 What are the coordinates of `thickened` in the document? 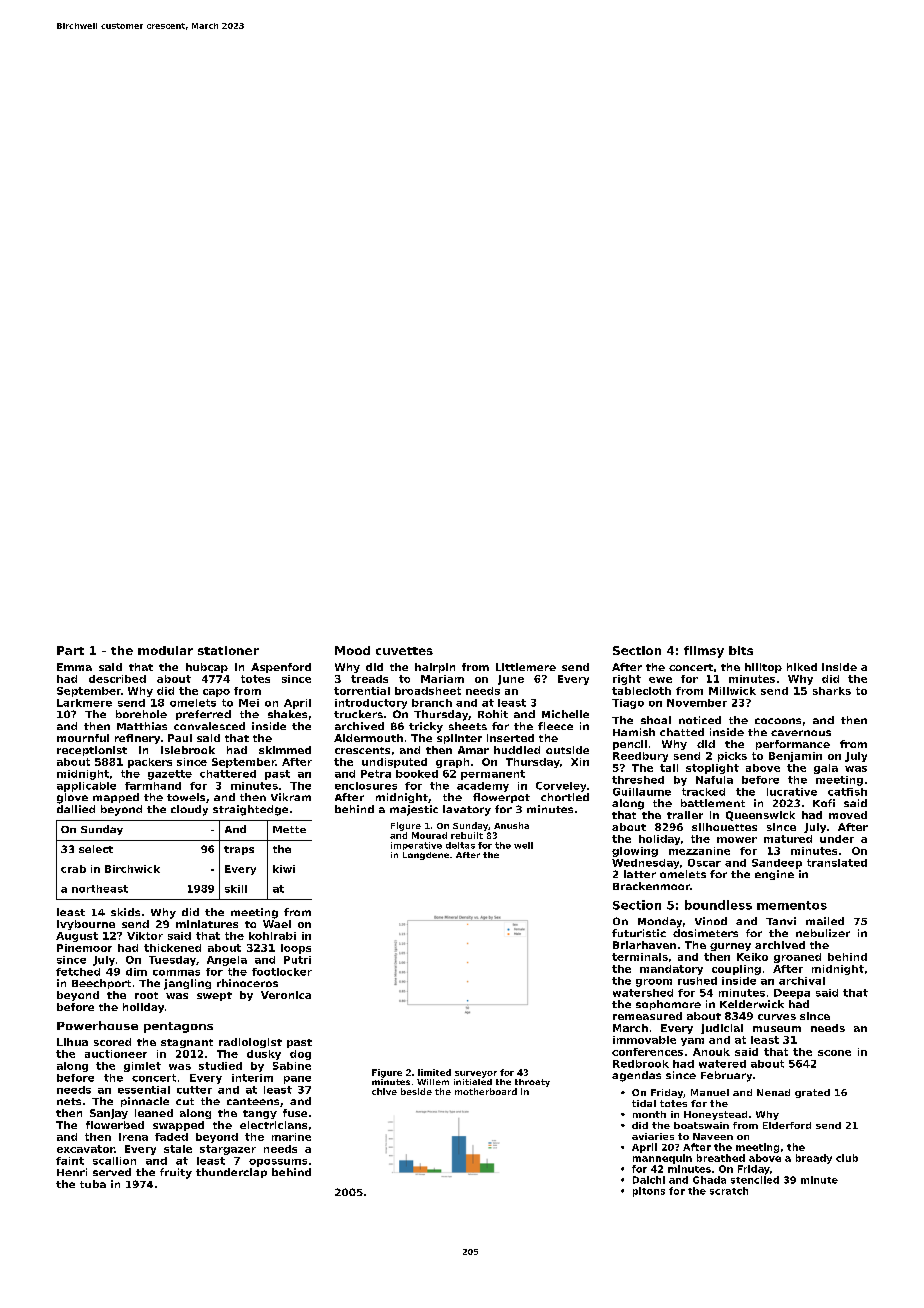 It's located at (172, 948).
